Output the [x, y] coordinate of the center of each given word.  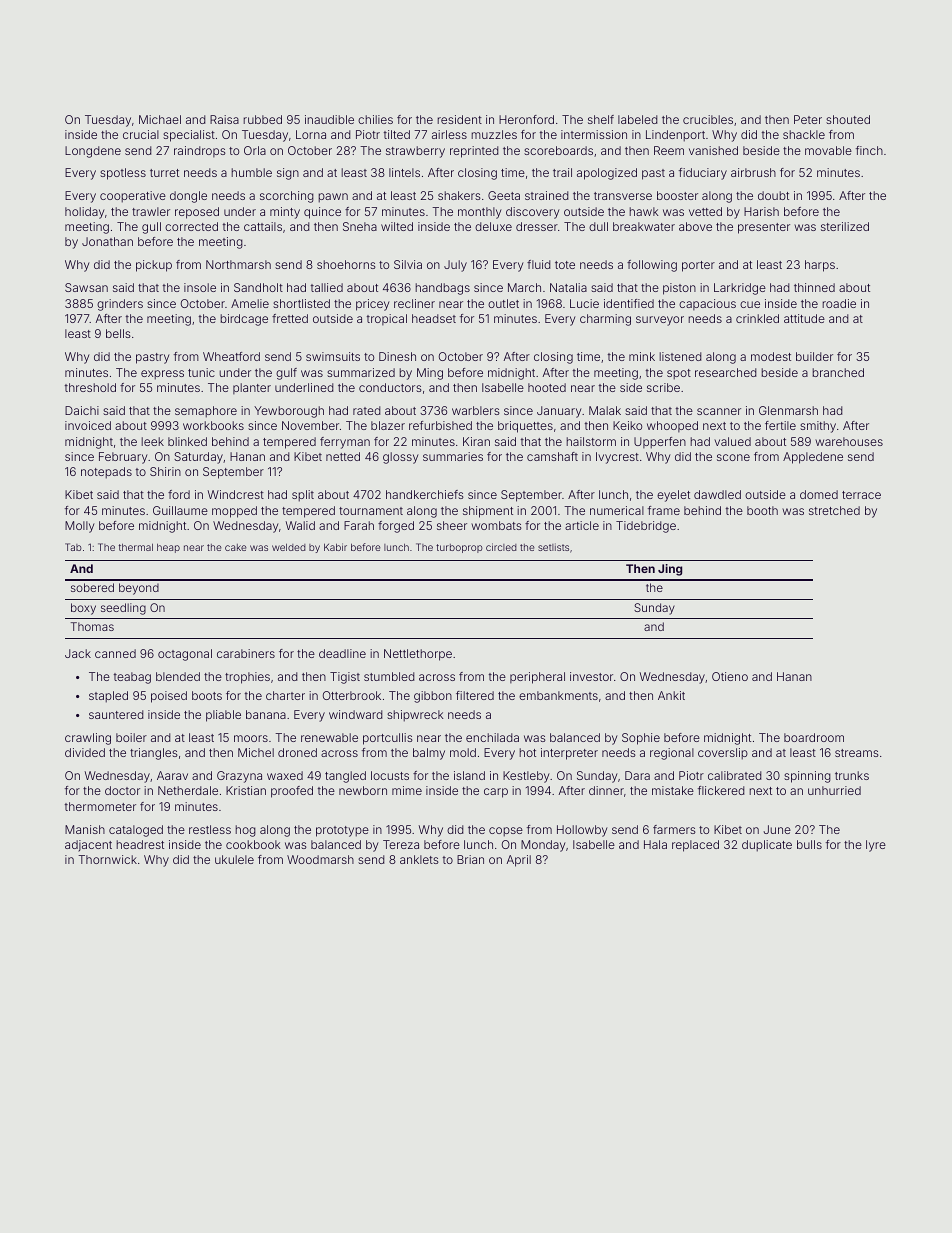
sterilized [845, 226]
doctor [122, 790]
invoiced [88, 425]
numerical [617, 510]
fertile [780, 425]
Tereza [401, 844]
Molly [80, 527]
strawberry [415, 152]
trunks [852, 775]
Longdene [93, 152]
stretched [834, 510]
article [582, 525]
